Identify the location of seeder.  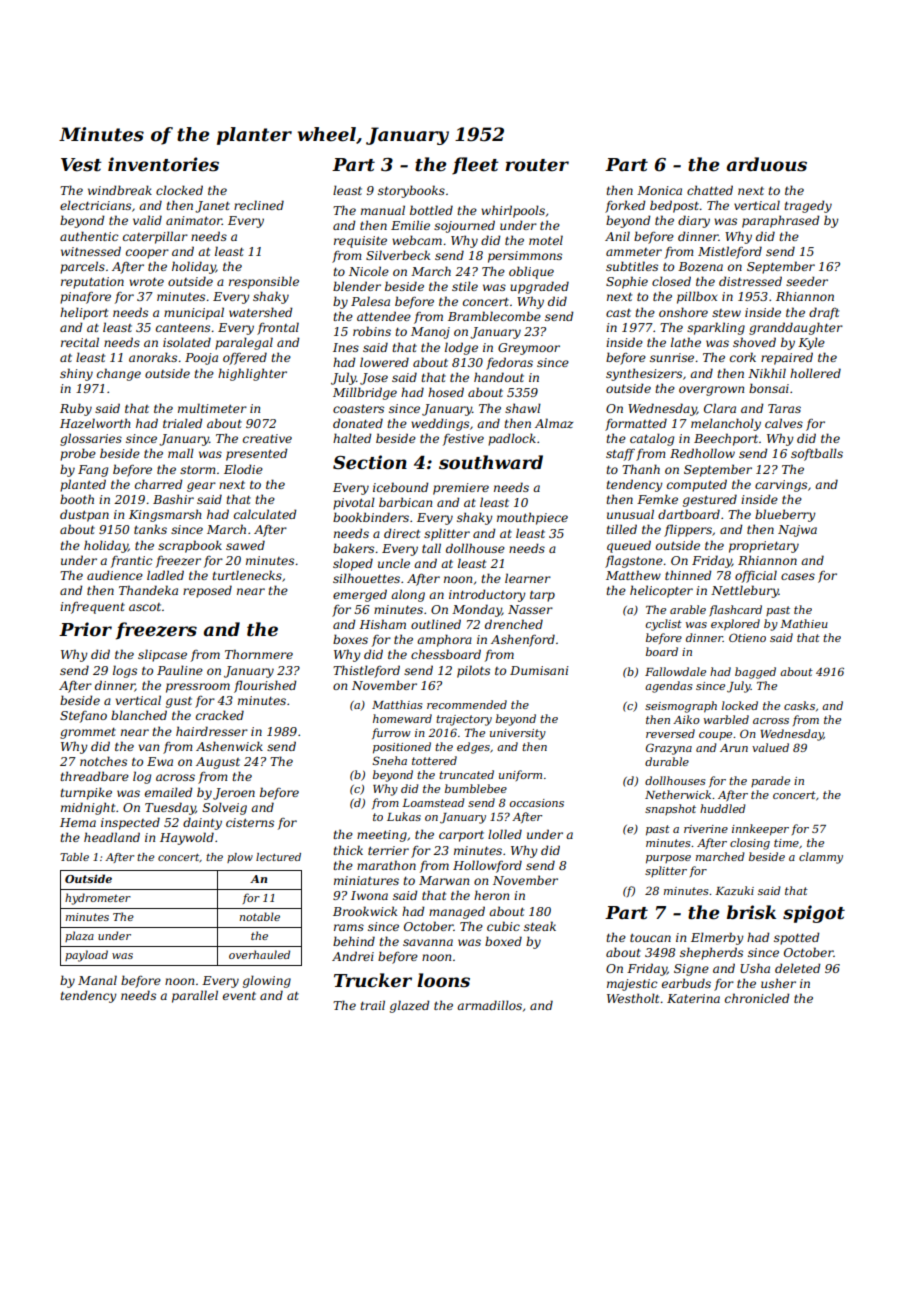
(807, 281).
